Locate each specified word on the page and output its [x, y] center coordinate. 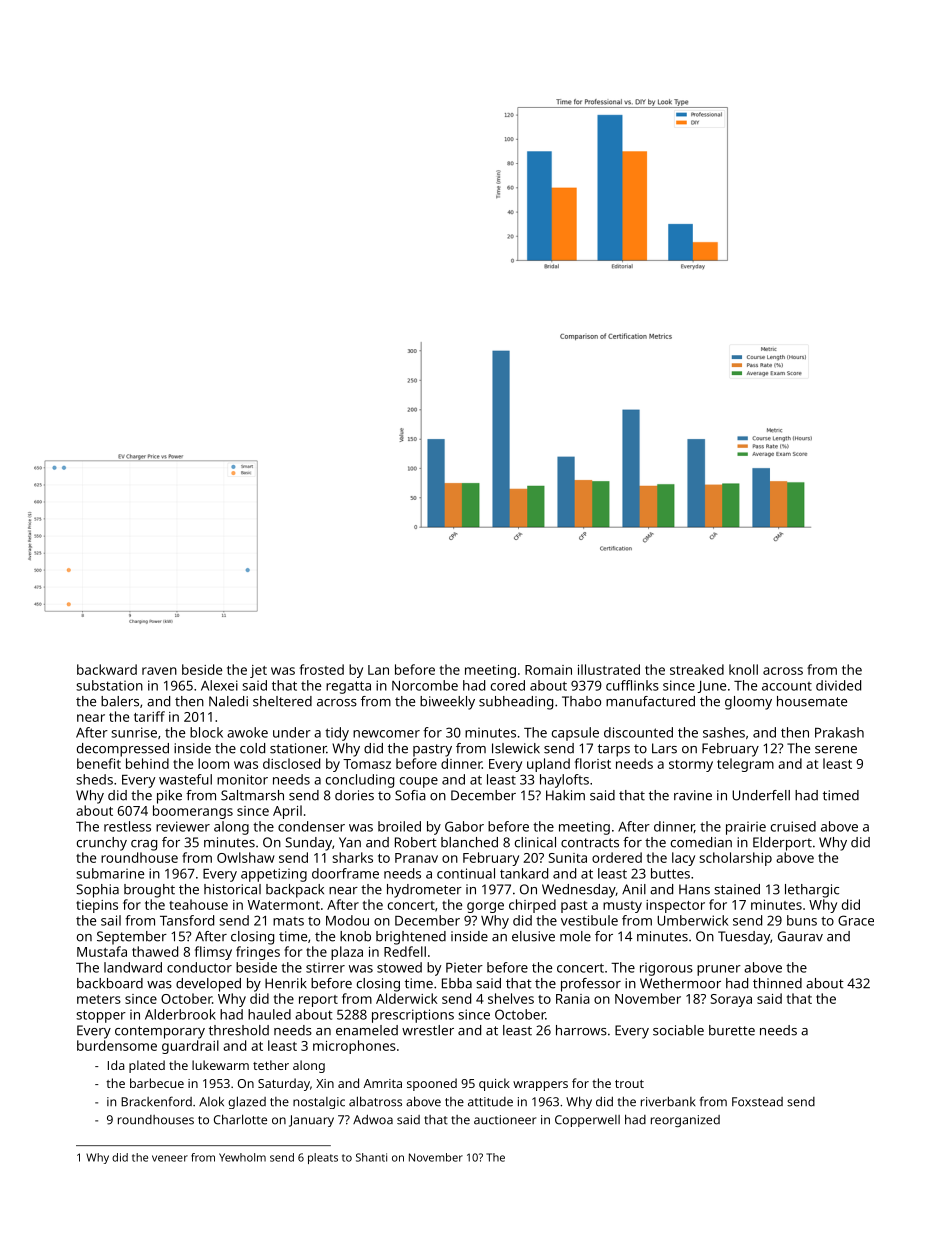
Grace [856, 920]
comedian [701, 842]
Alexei [219, 685]
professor [591, 985]
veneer [170, 1158]
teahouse [198, 904]
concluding [360, 781]
